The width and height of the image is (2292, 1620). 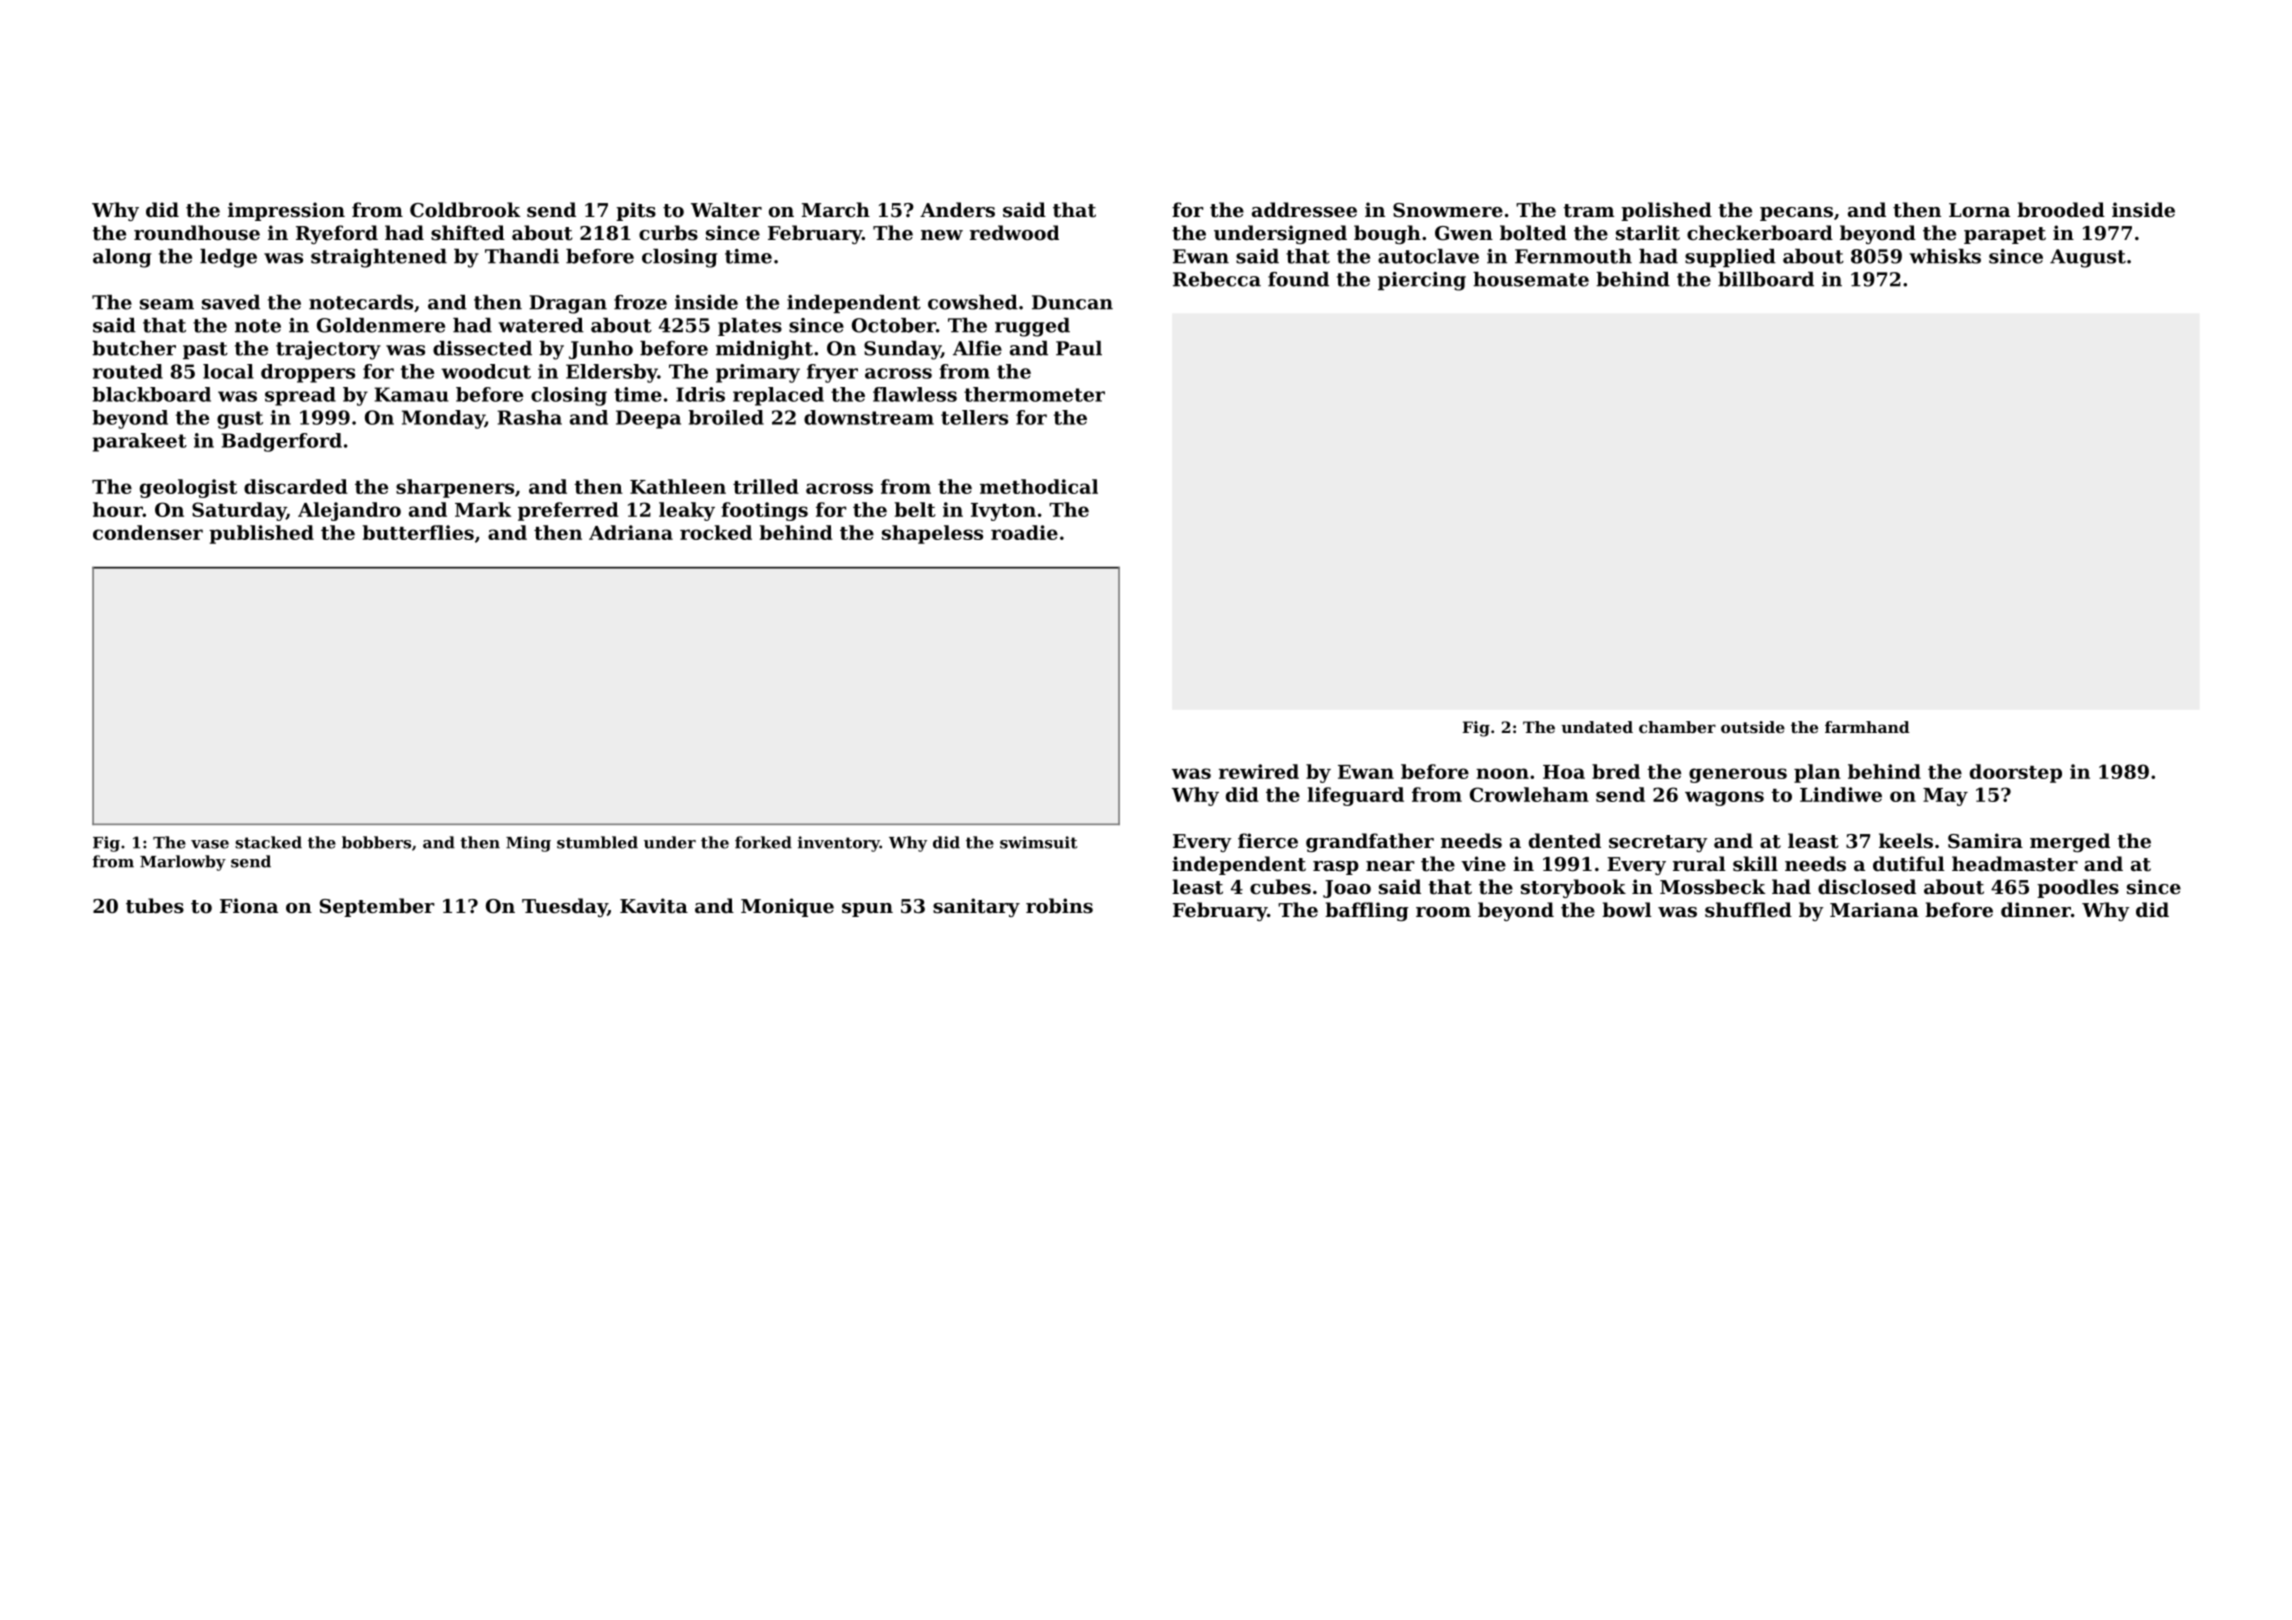 I want to click on roundhouse, so click(x=197, y=232).
